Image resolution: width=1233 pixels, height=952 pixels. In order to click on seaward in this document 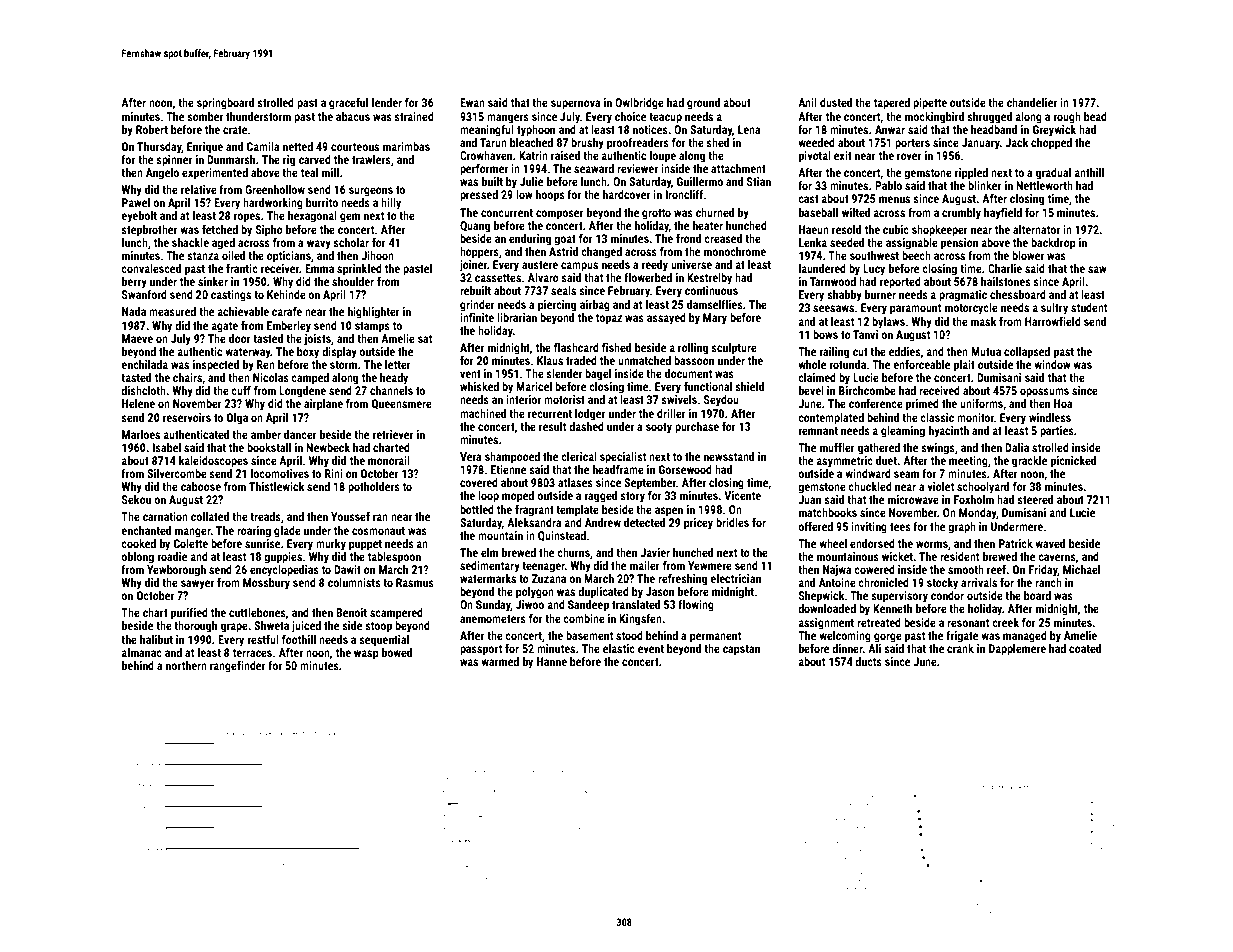, I will do `click(594, 168)`.
